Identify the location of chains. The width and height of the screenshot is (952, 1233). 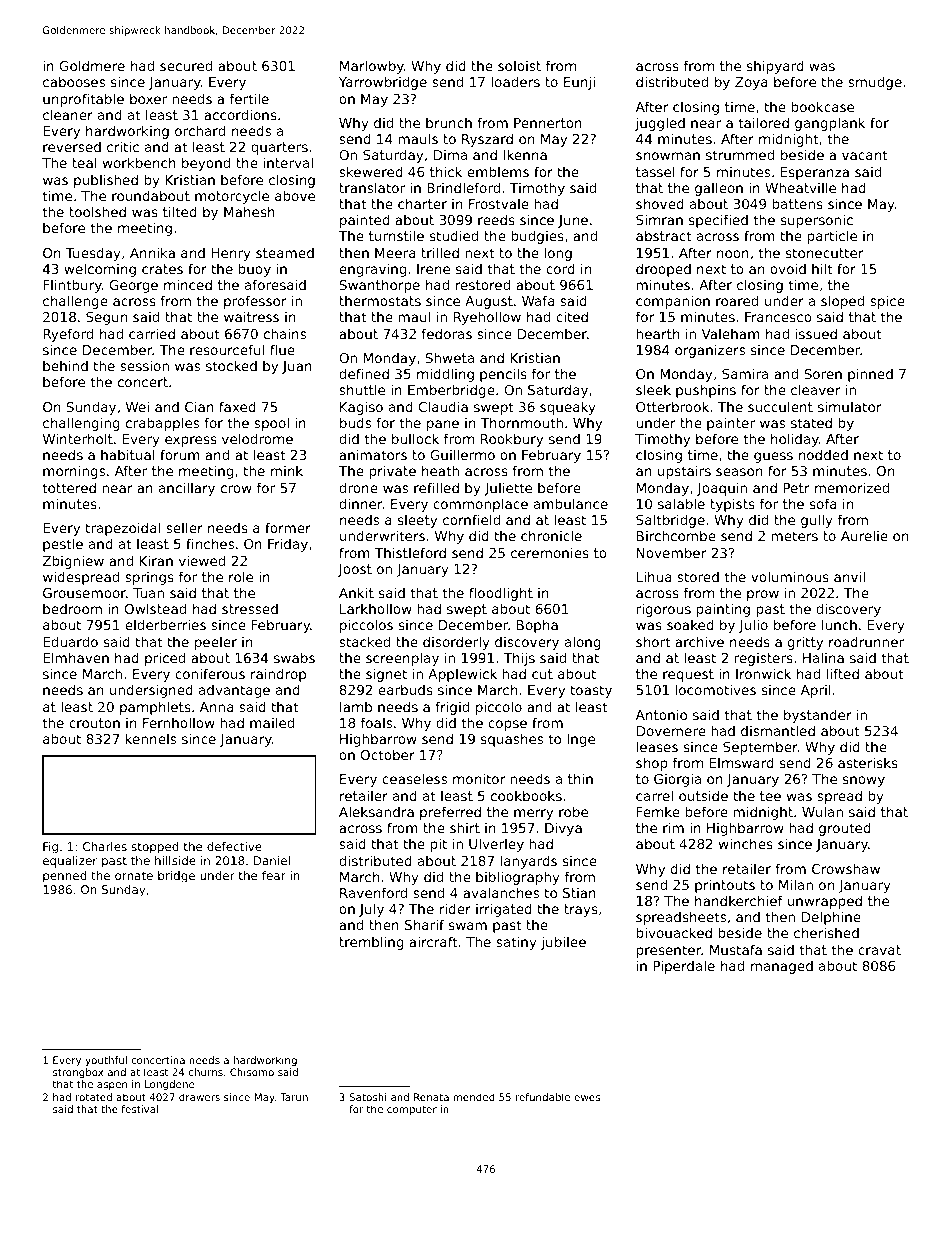
(285, 333).
